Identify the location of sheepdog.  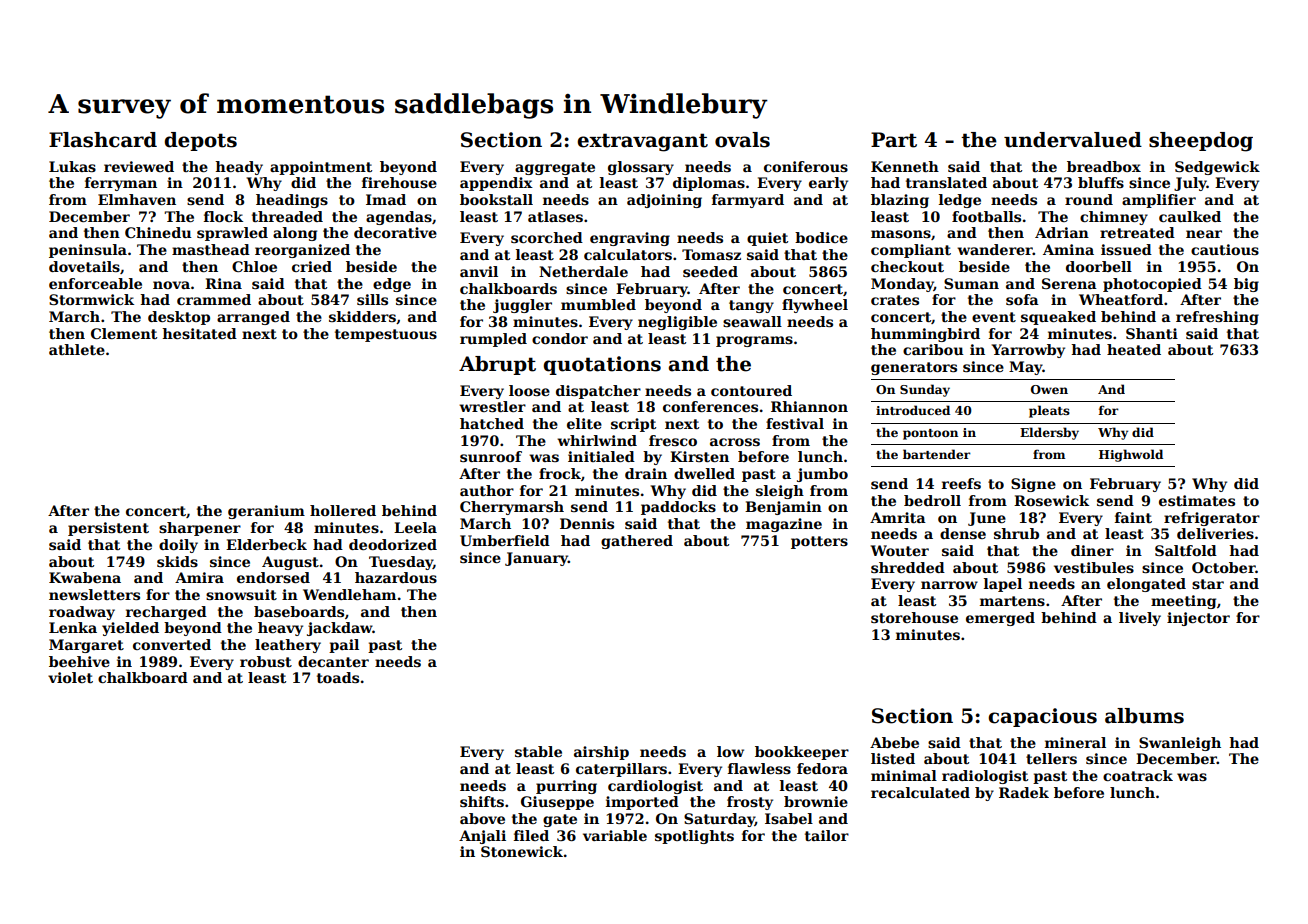
(1201, 142).
